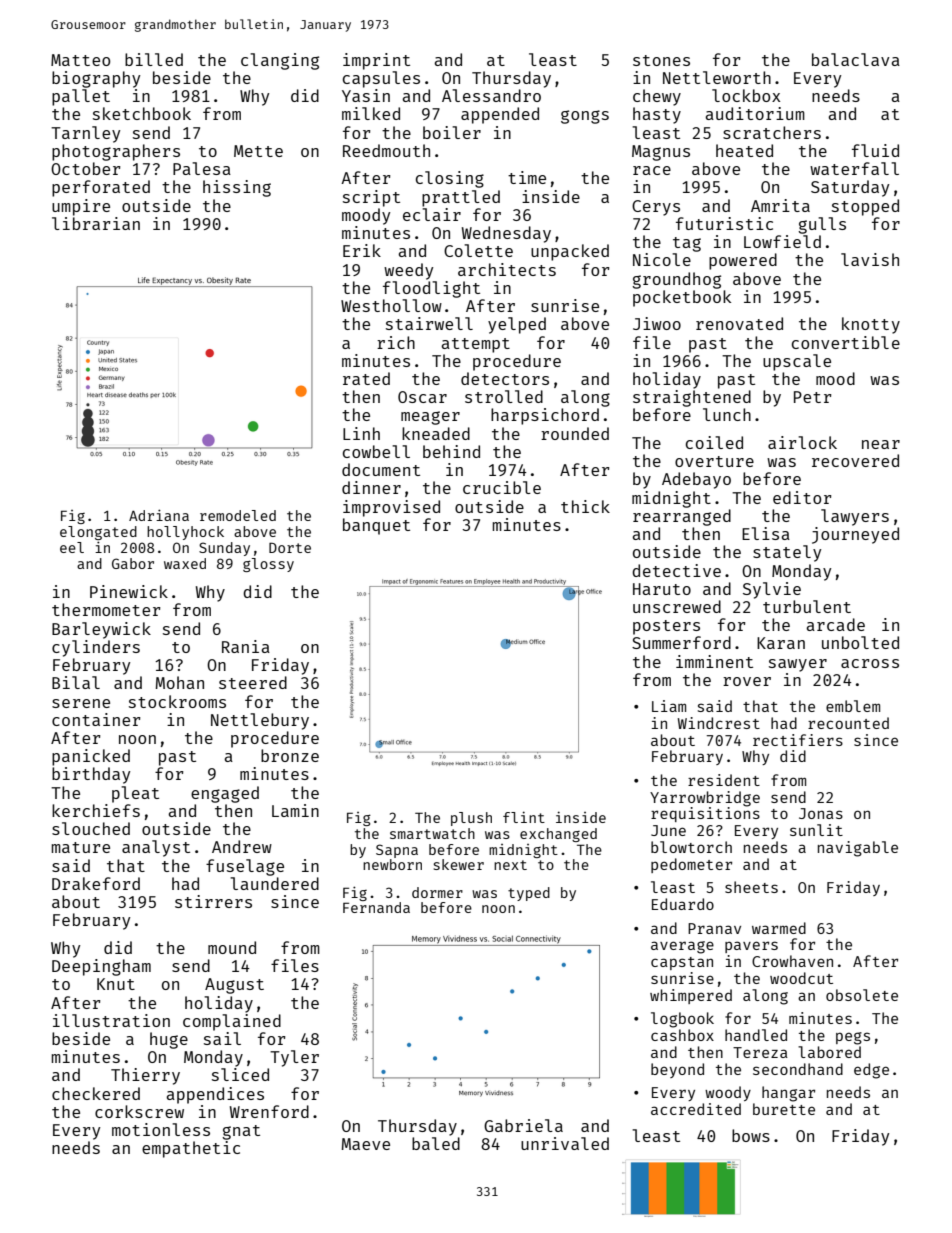 Image resolution: width=952 pixels, height=1233 pixels. What do you see at coordinates (361, 433) in the screenshot?
I see `Linh` at bounding box center [361, 433].
